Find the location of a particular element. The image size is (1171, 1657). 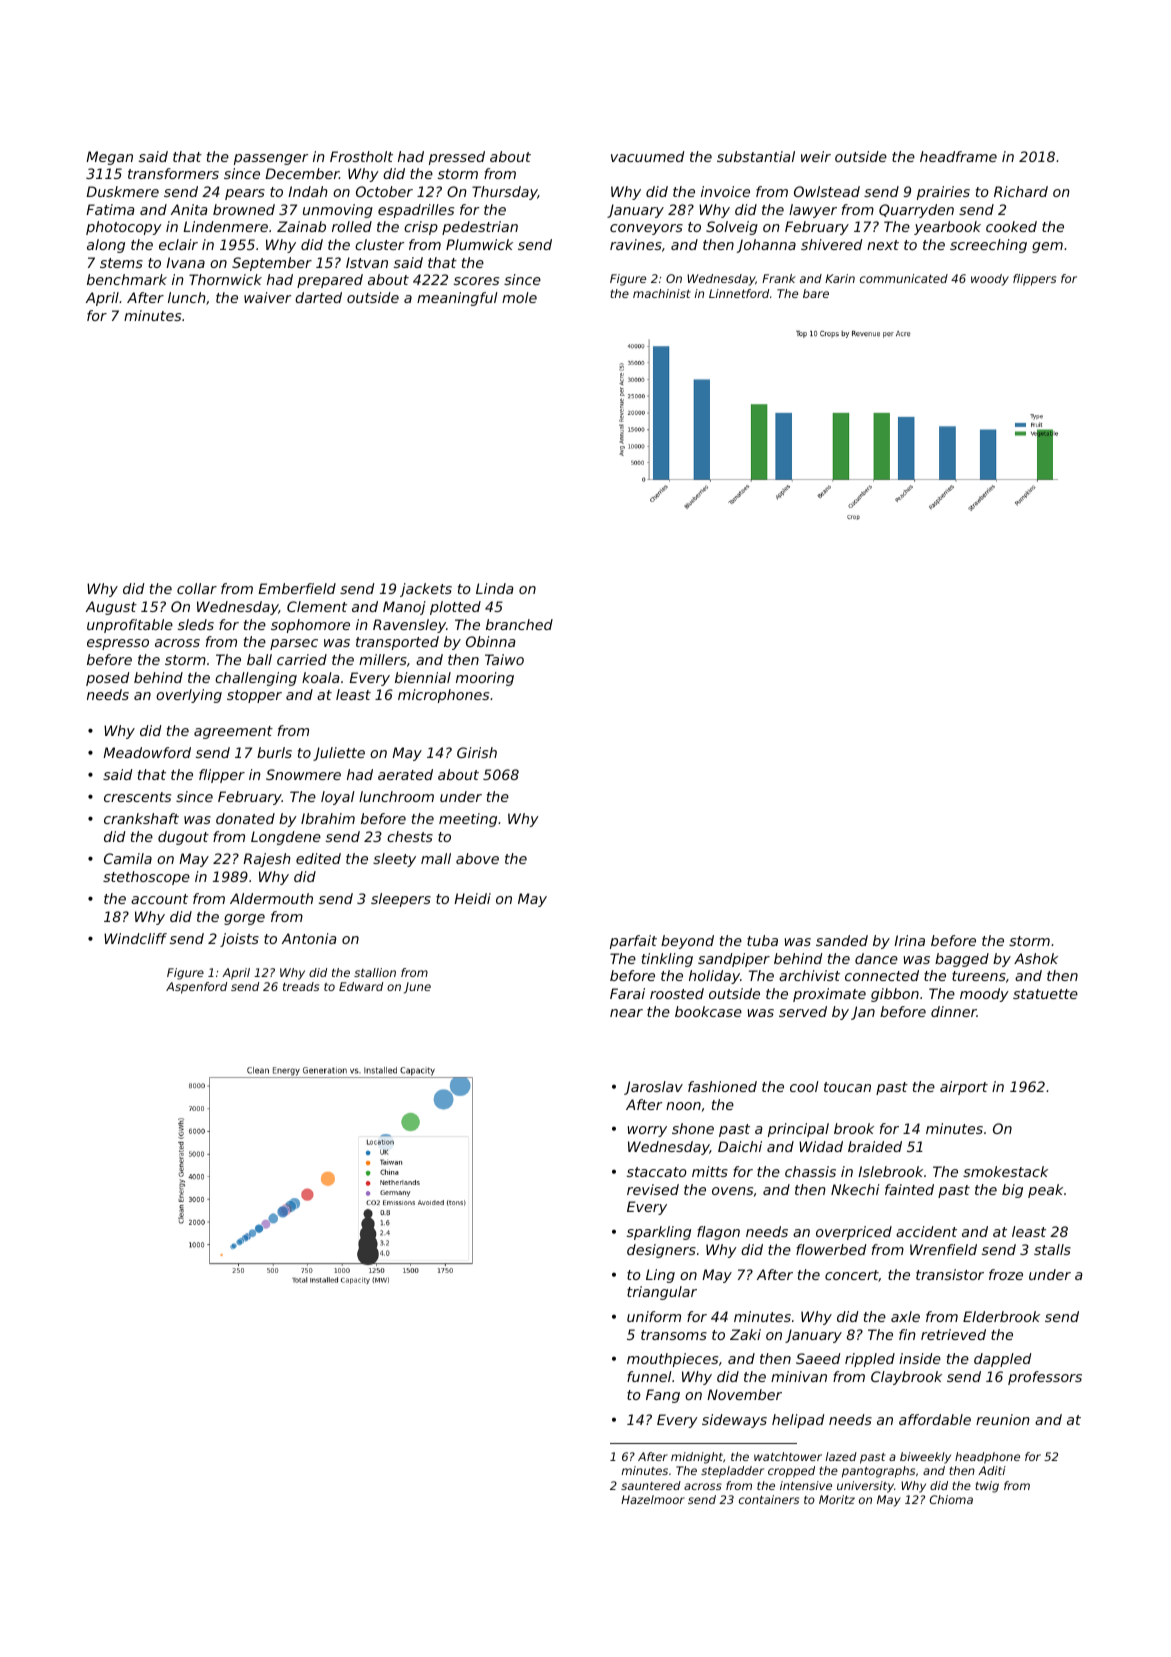

woody is located at coordinates (990, 280).
